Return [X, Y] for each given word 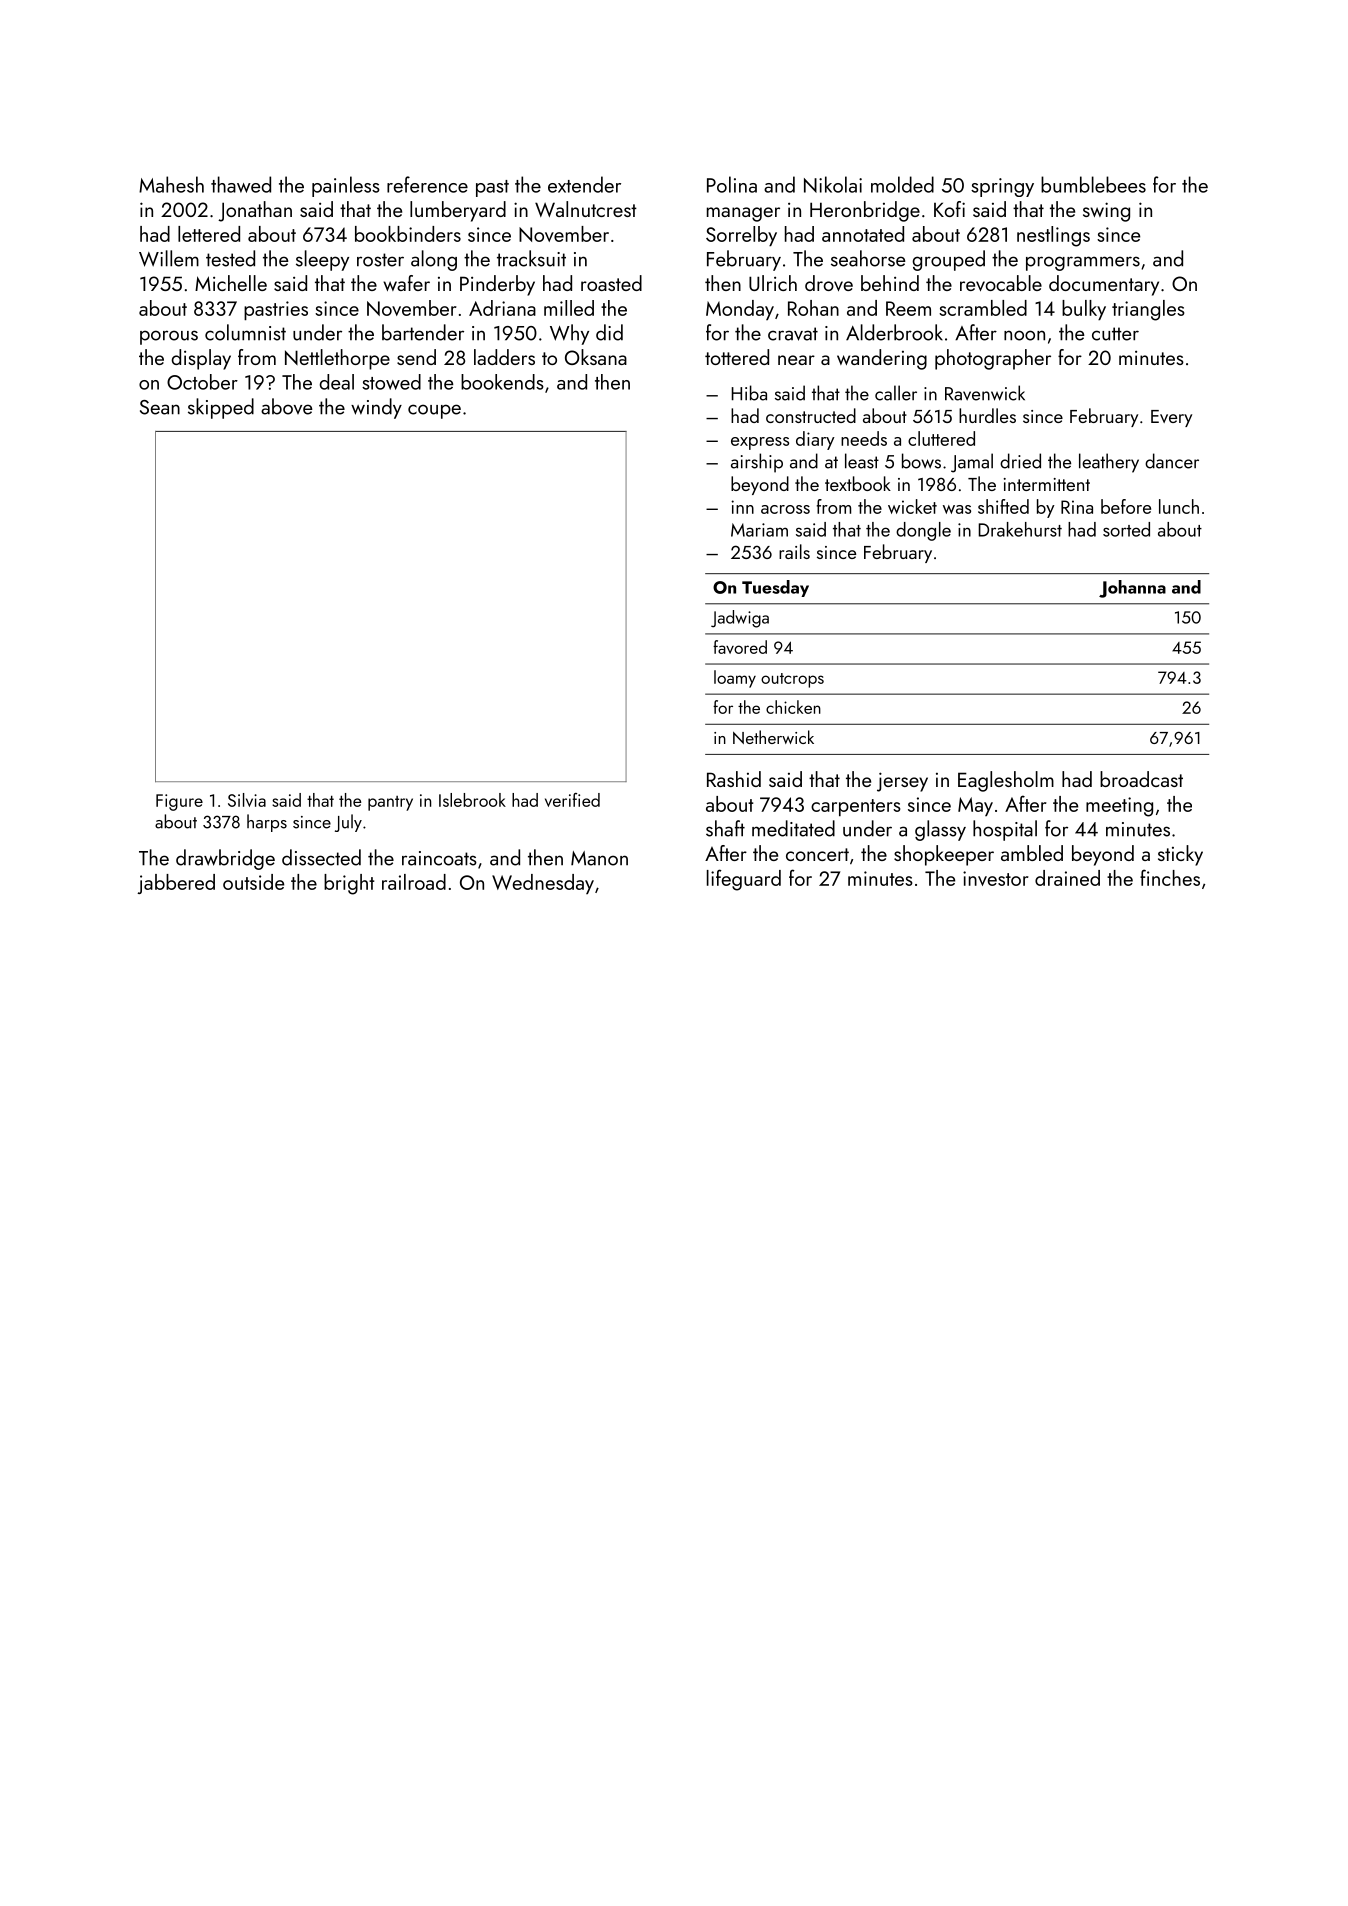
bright [349, 884]
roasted [611, 283]
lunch [1179, 506]
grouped [948, 260]
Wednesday [543, 884]
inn [742, 507]
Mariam [759, 530]
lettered [209, 234]
